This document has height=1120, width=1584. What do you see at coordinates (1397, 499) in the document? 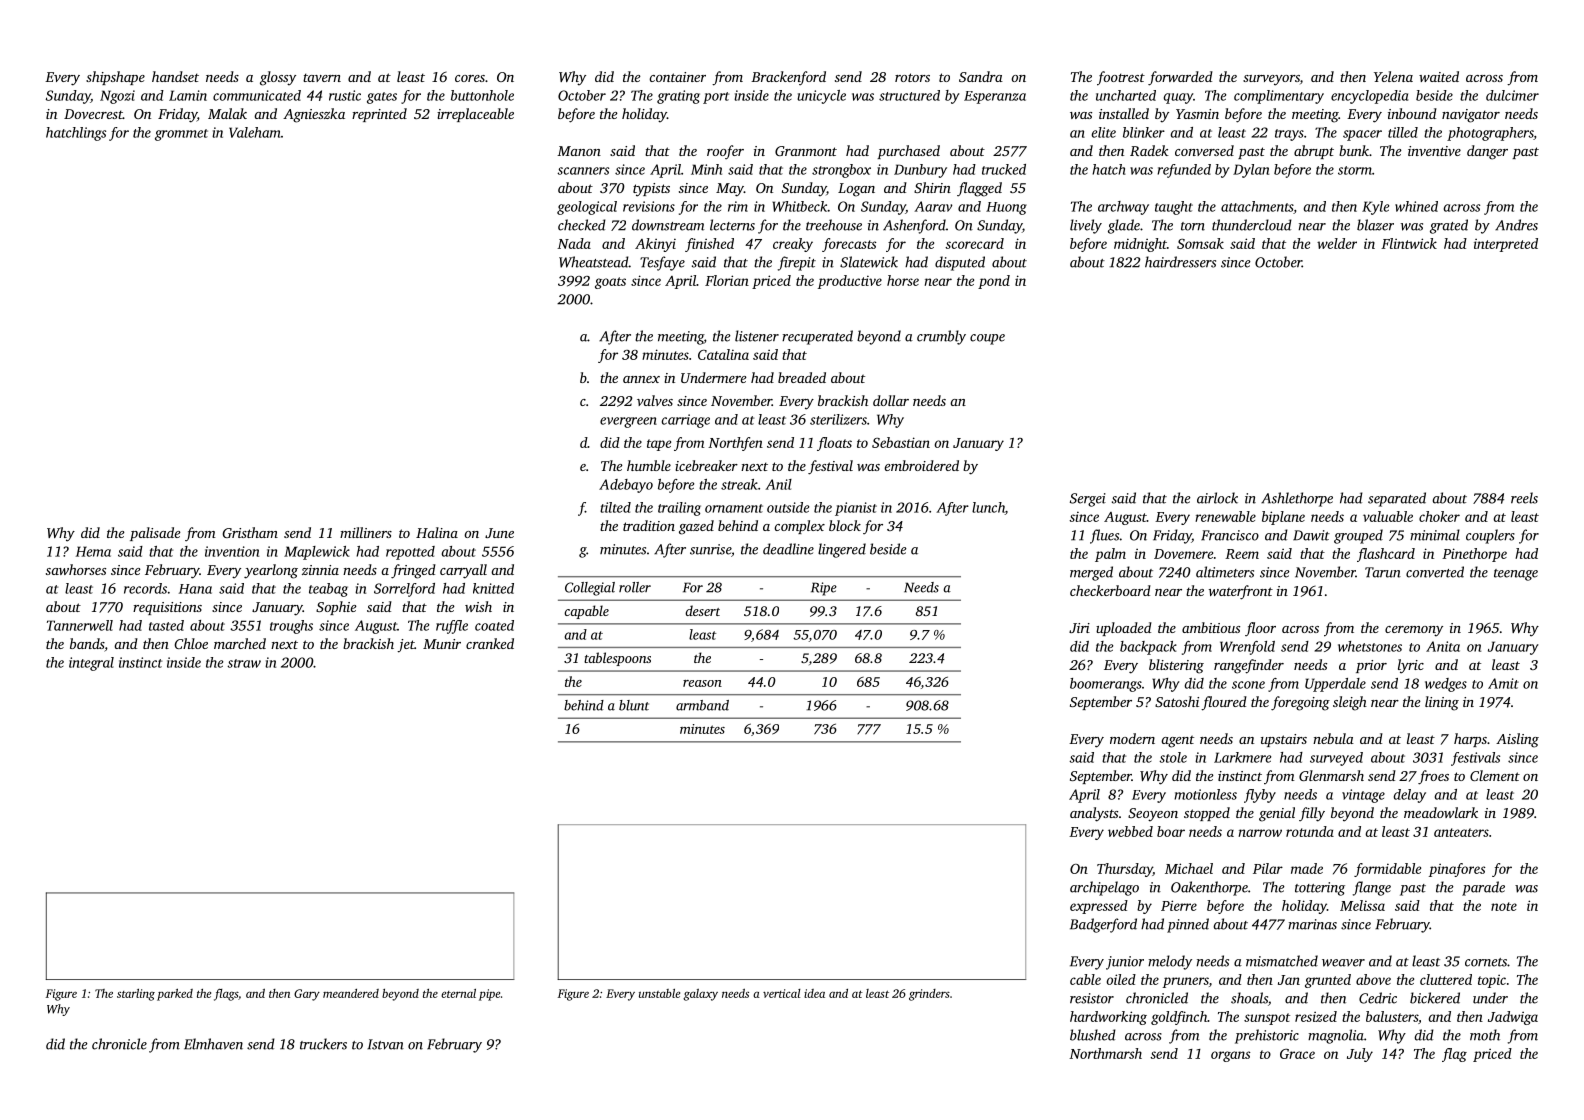
I see `separated` at bounding box center [1397, 499].
